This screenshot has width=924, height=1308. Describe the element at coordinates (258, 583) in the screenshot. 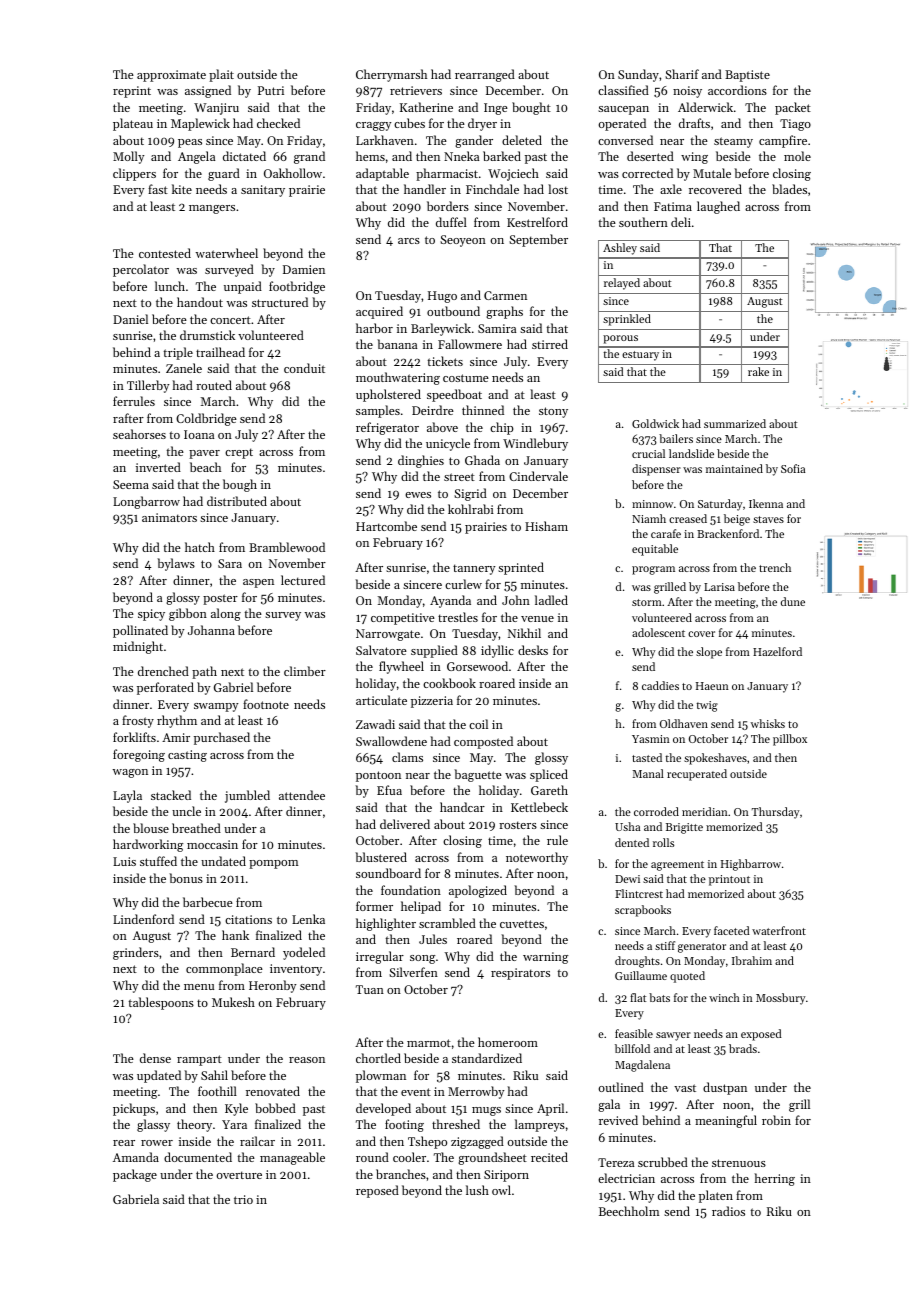

I see `aspen` at that location.
